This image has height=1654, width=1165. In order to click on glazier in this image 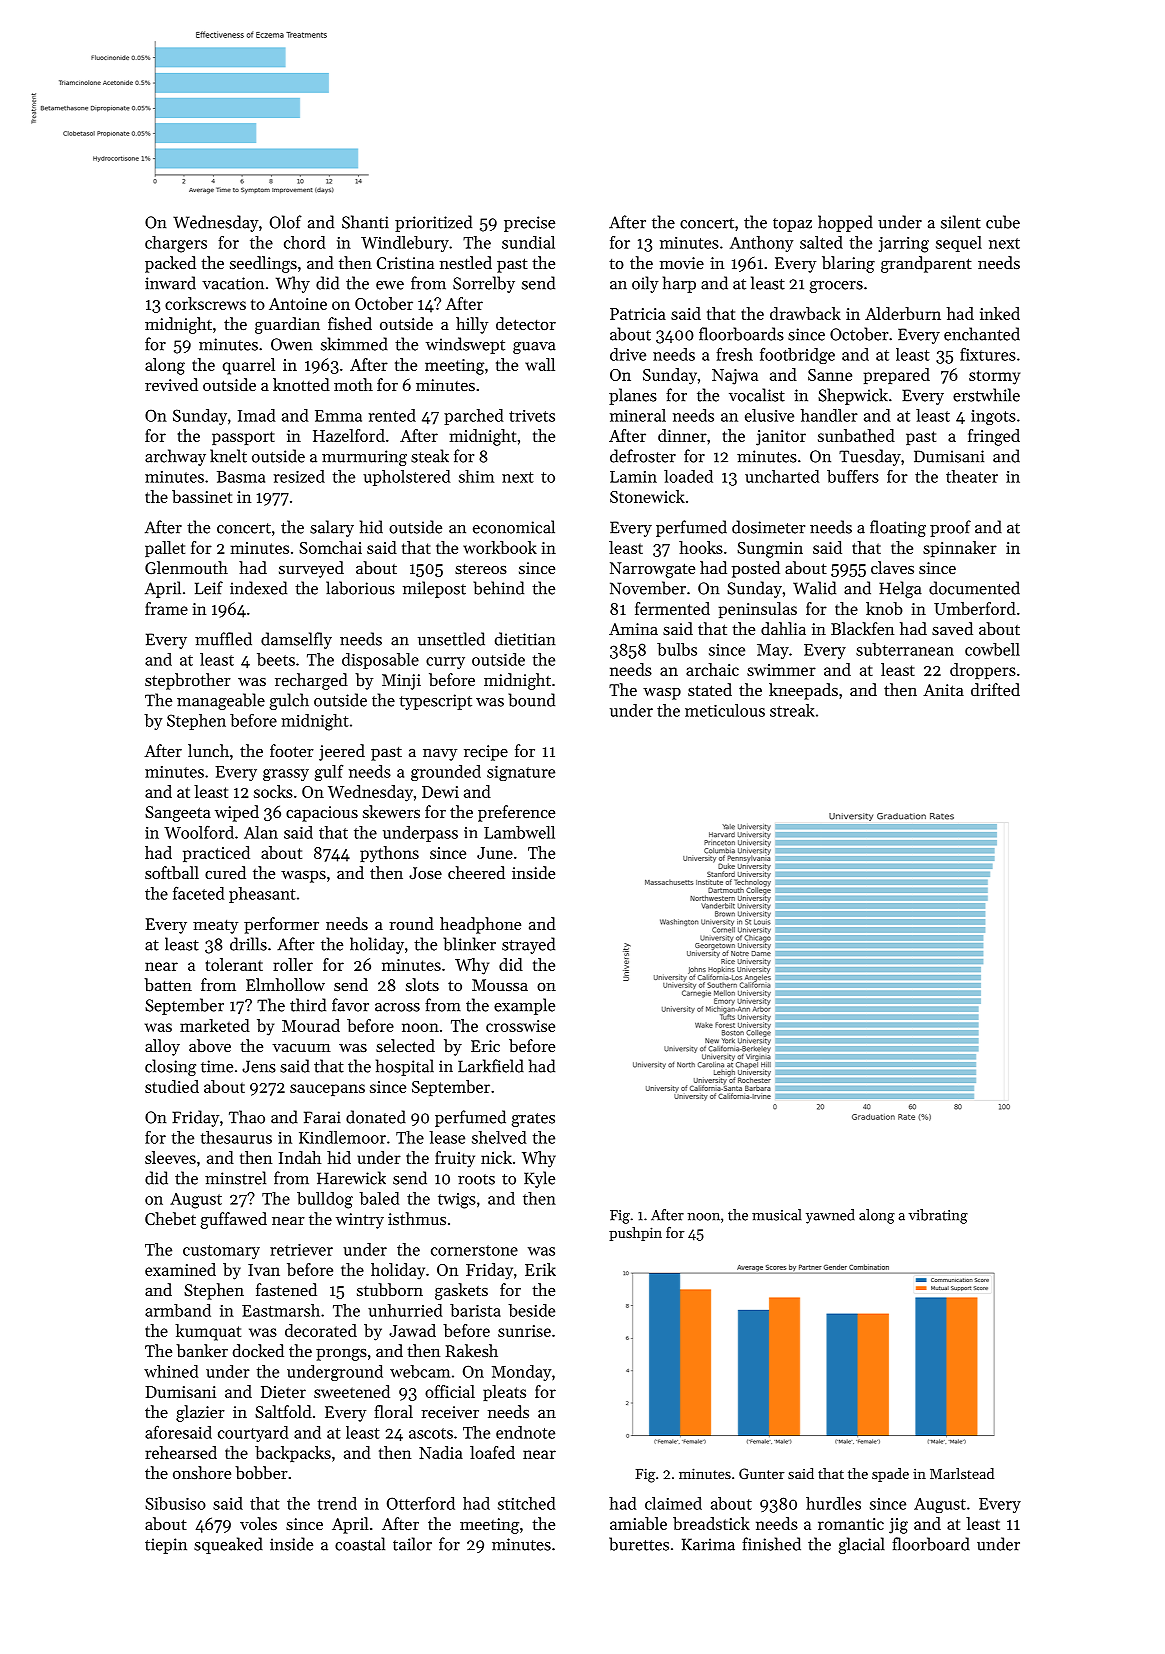, I will do `click(200, 1413)`.
